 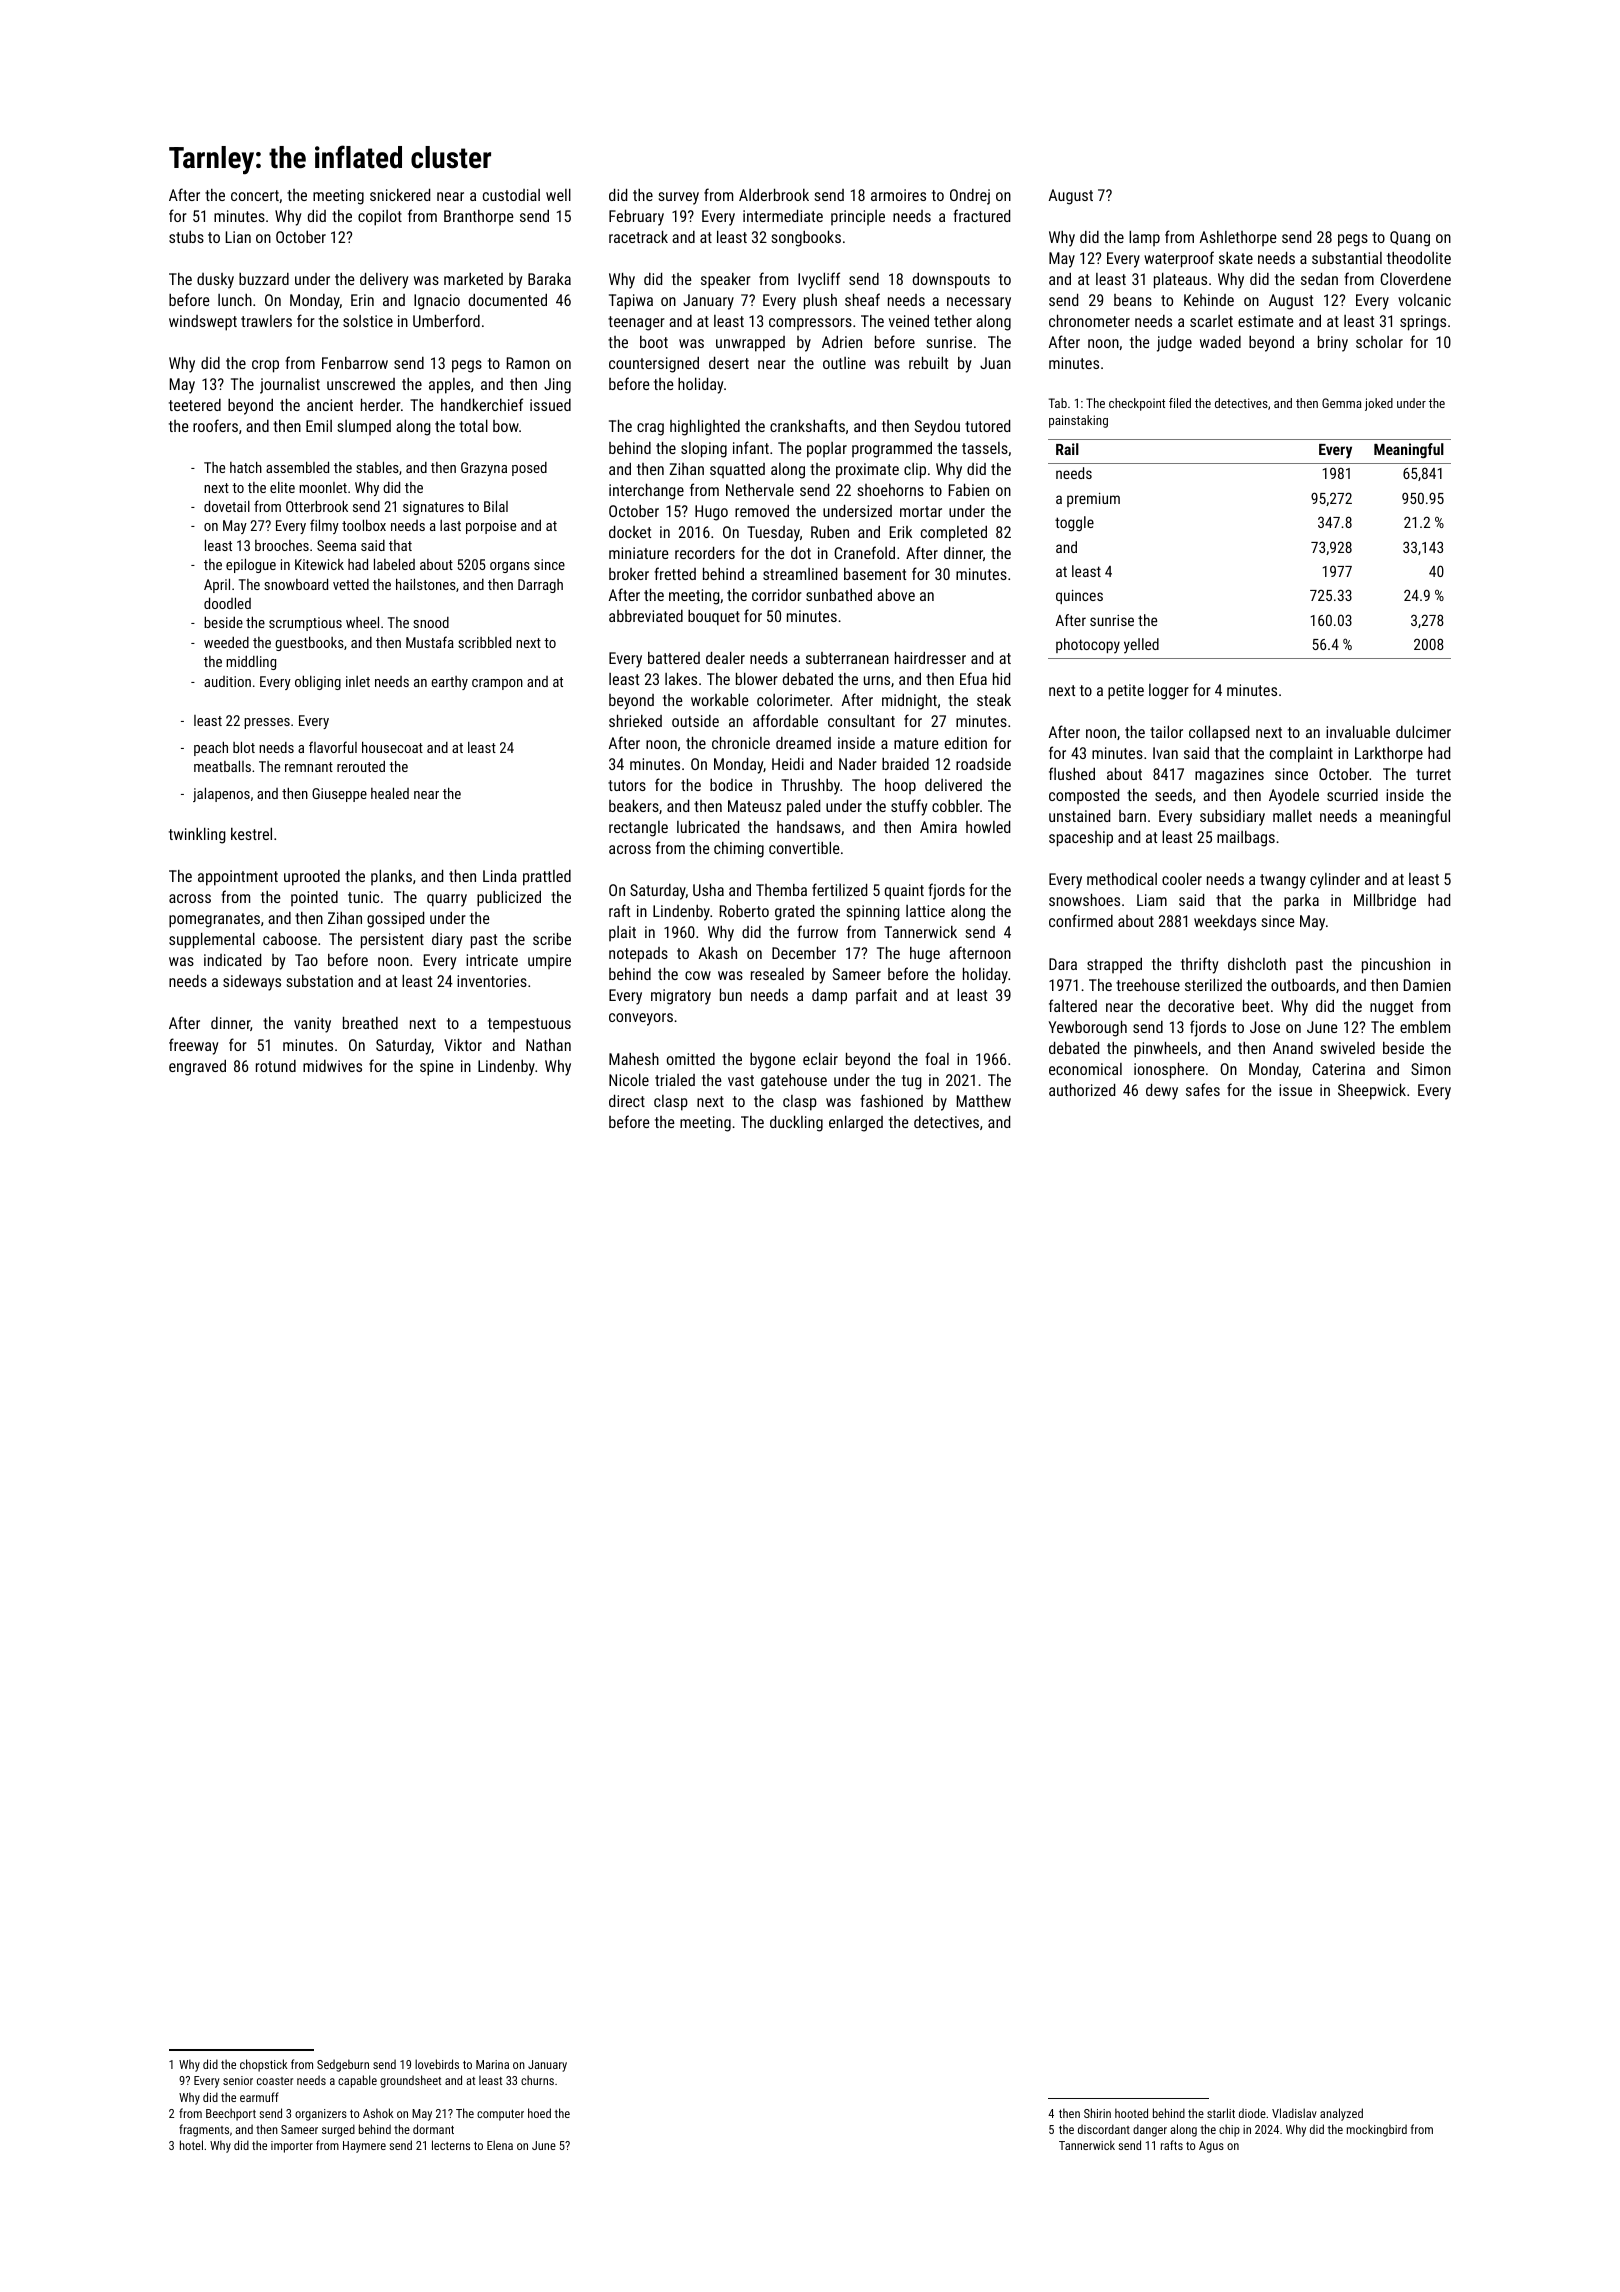 What do you see at coordinates (290, 938) in the screenshot?
I see `caboose` at bounding box center [290, 938].
